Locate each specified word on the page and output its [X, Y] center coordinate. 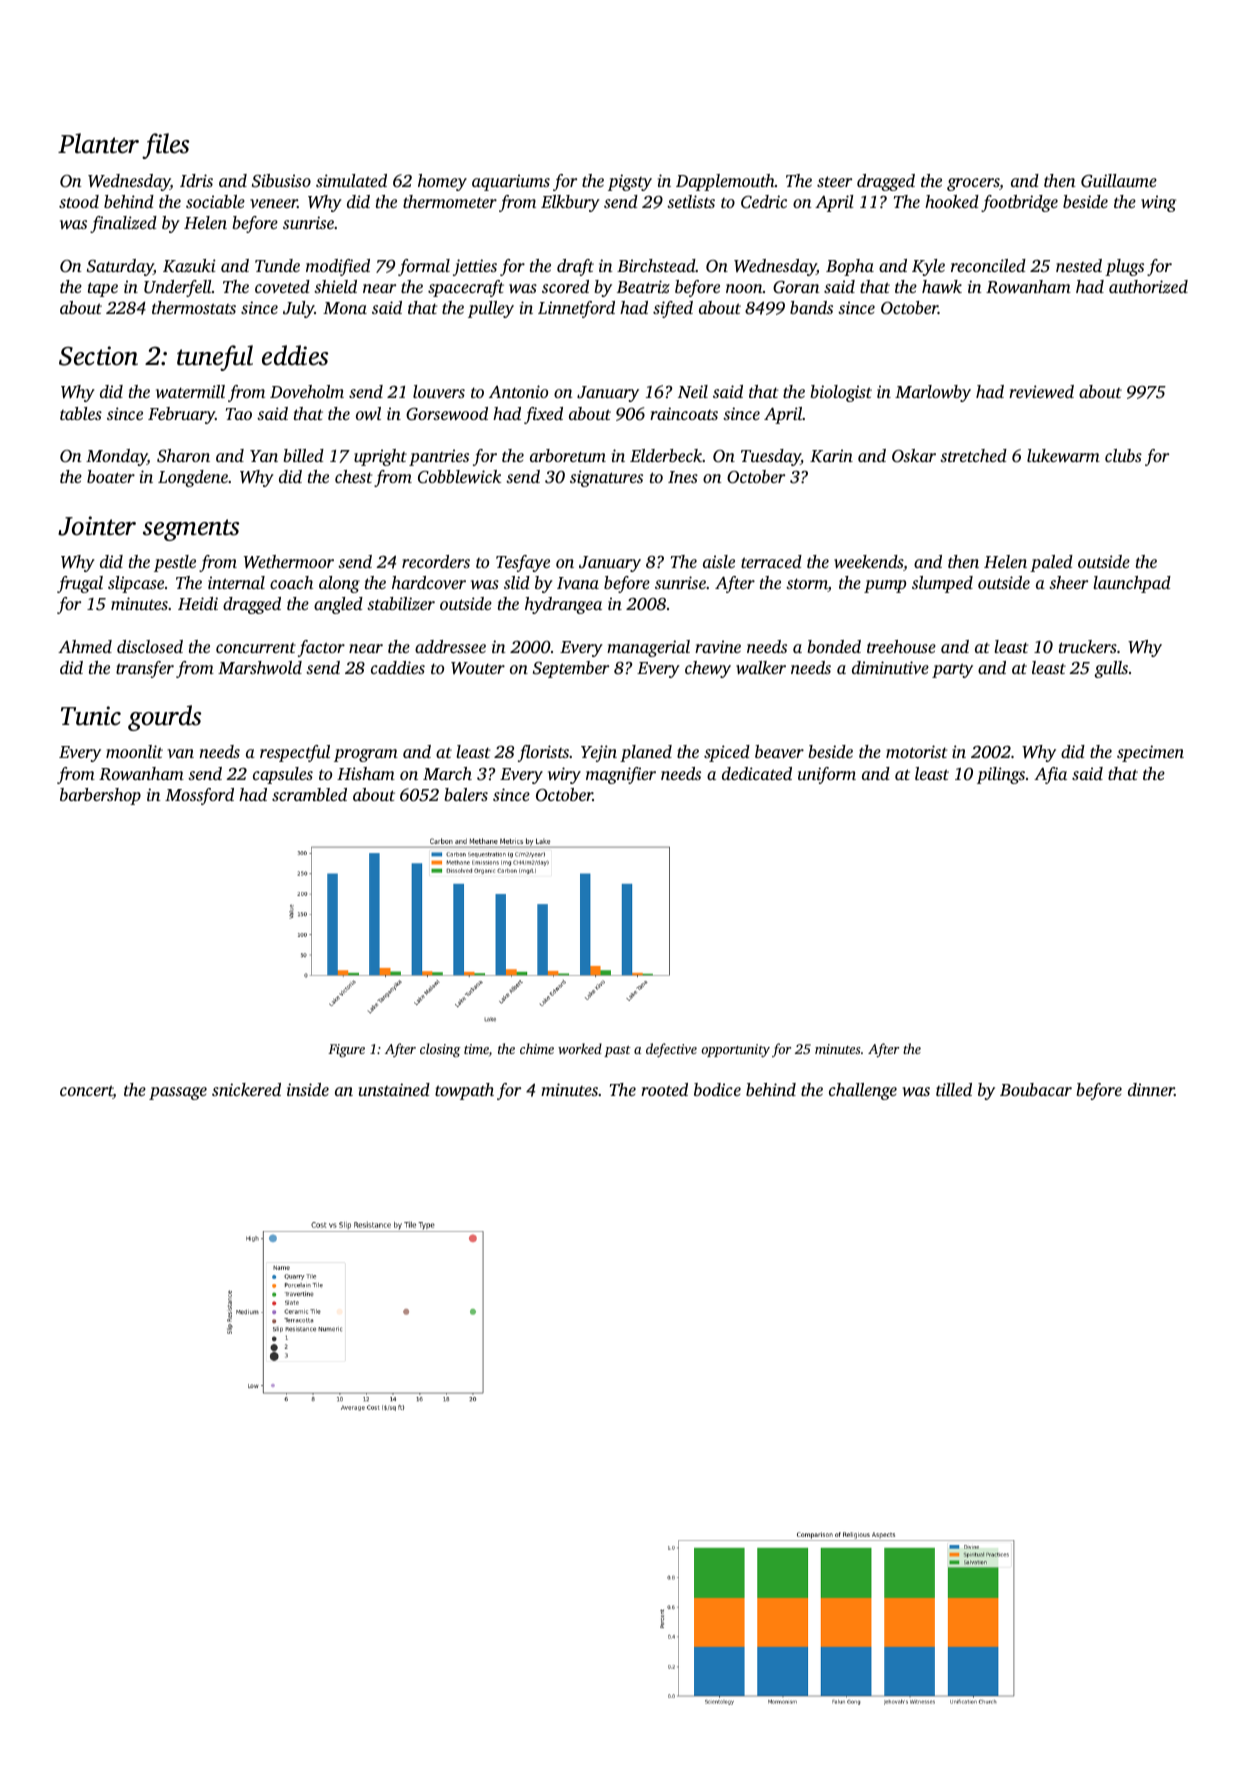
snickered [246, 1089]
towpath [464, 1091]
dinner [1151, 1089]
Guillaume [1119, 181]
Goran [796, 287]
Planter [98, 143]
